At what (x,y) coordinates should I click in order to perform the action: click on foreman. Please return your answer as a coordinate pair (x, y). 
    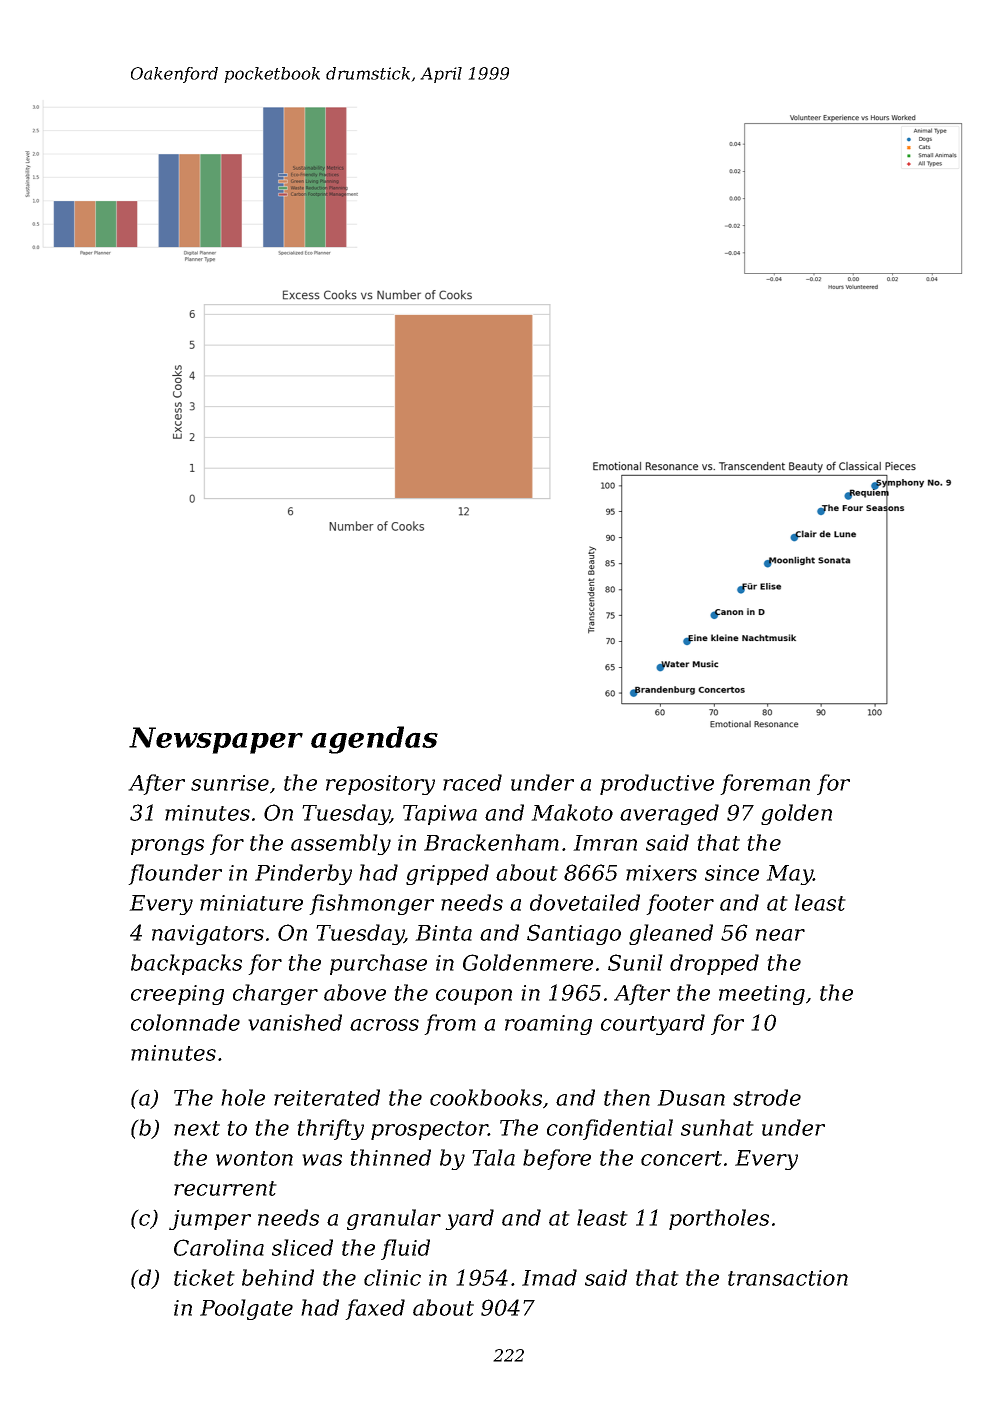
    Looking at the image, I should click on (765, 784).
